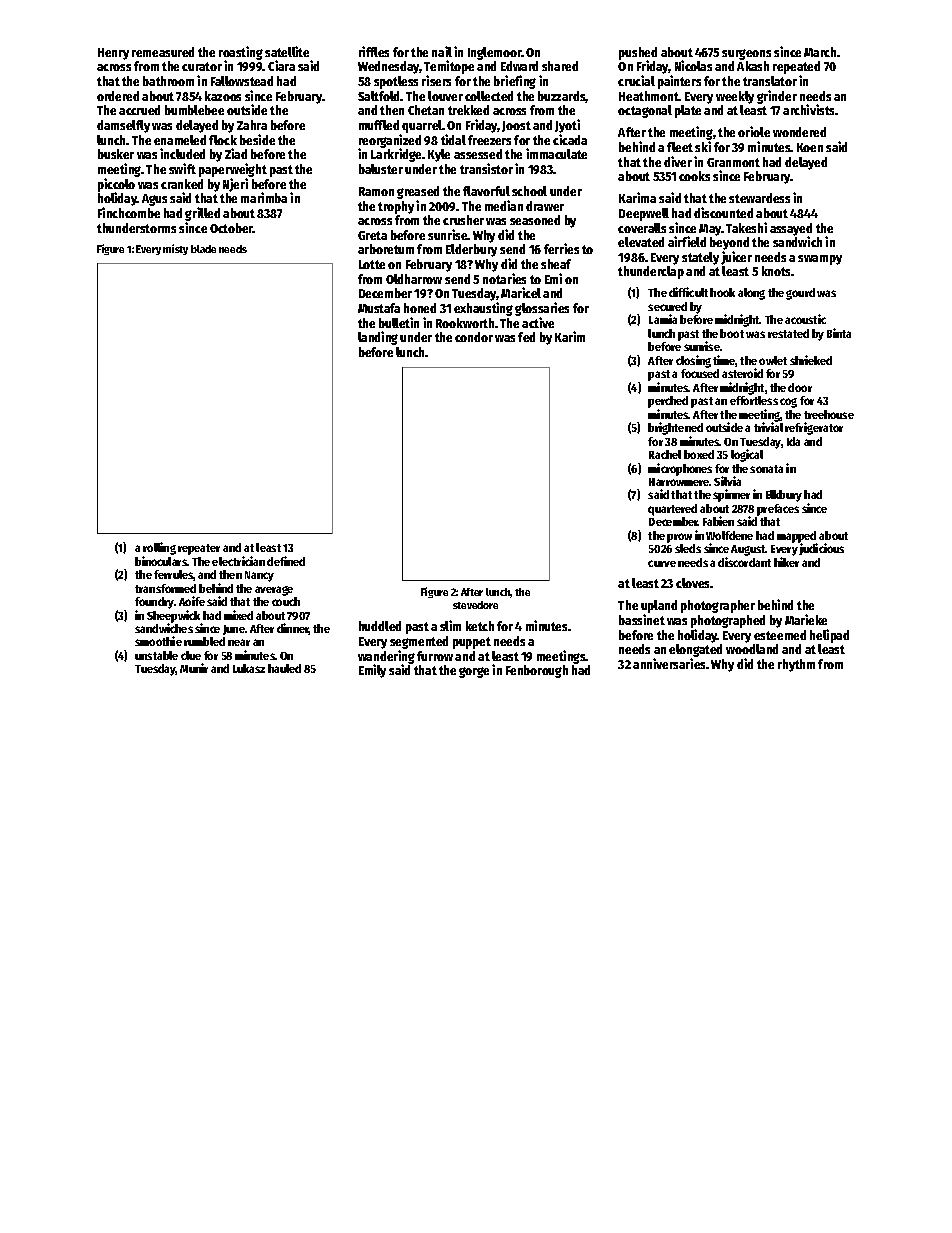  I want to click on piccolo, so click(116, 185).
